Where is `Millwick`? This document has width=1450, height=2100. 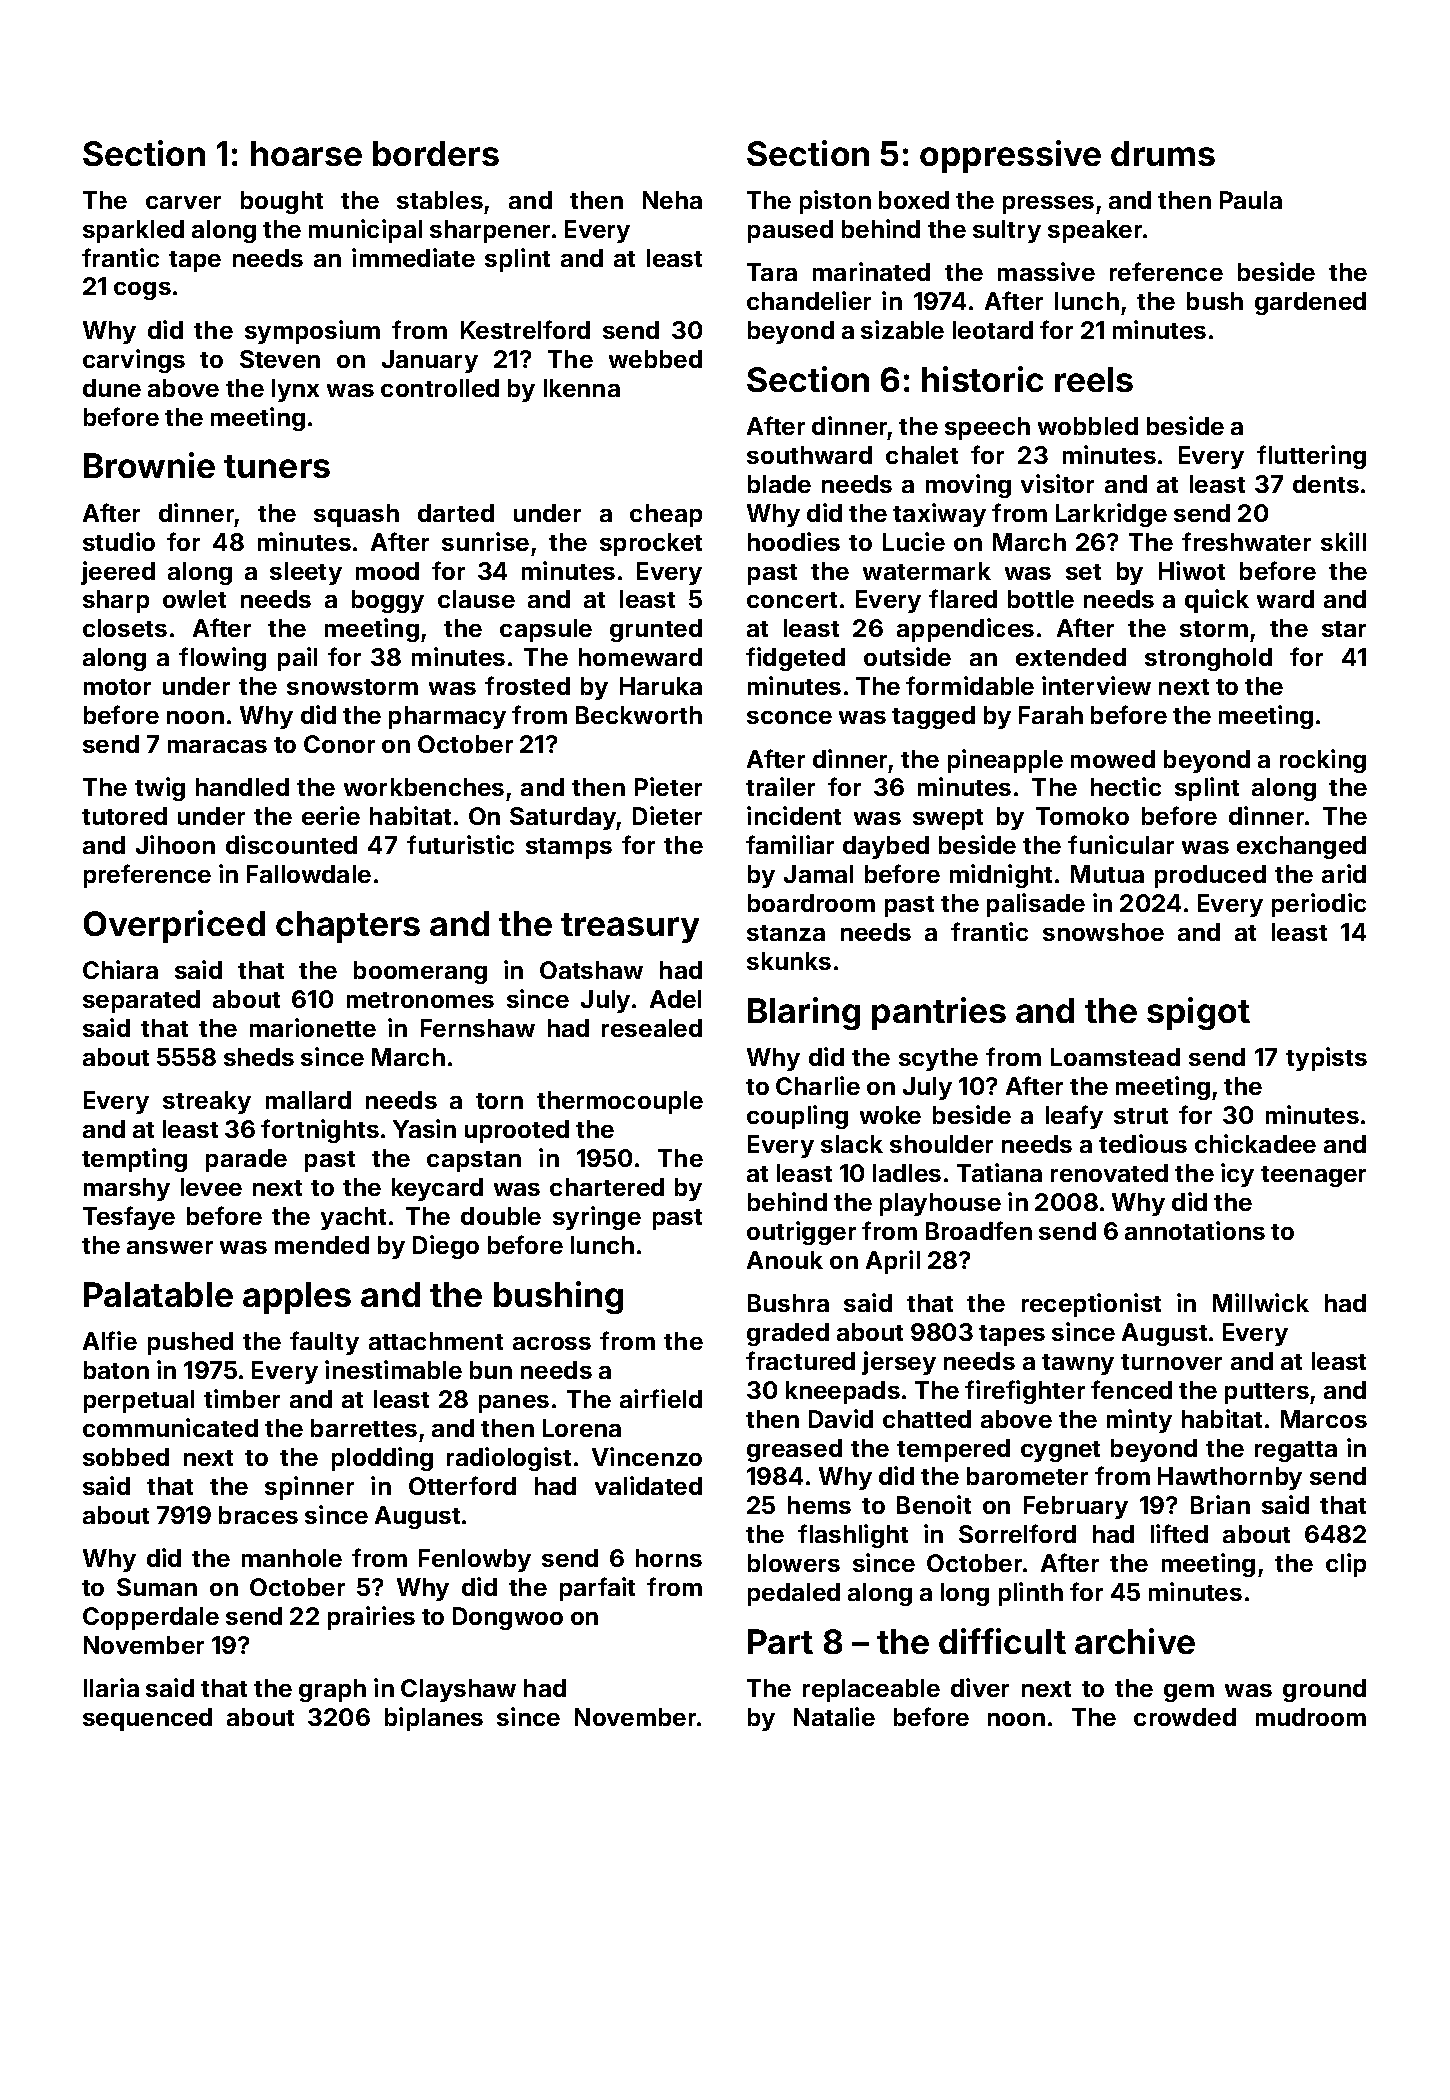 Millwick is located at coordinates (1261, 1302).
